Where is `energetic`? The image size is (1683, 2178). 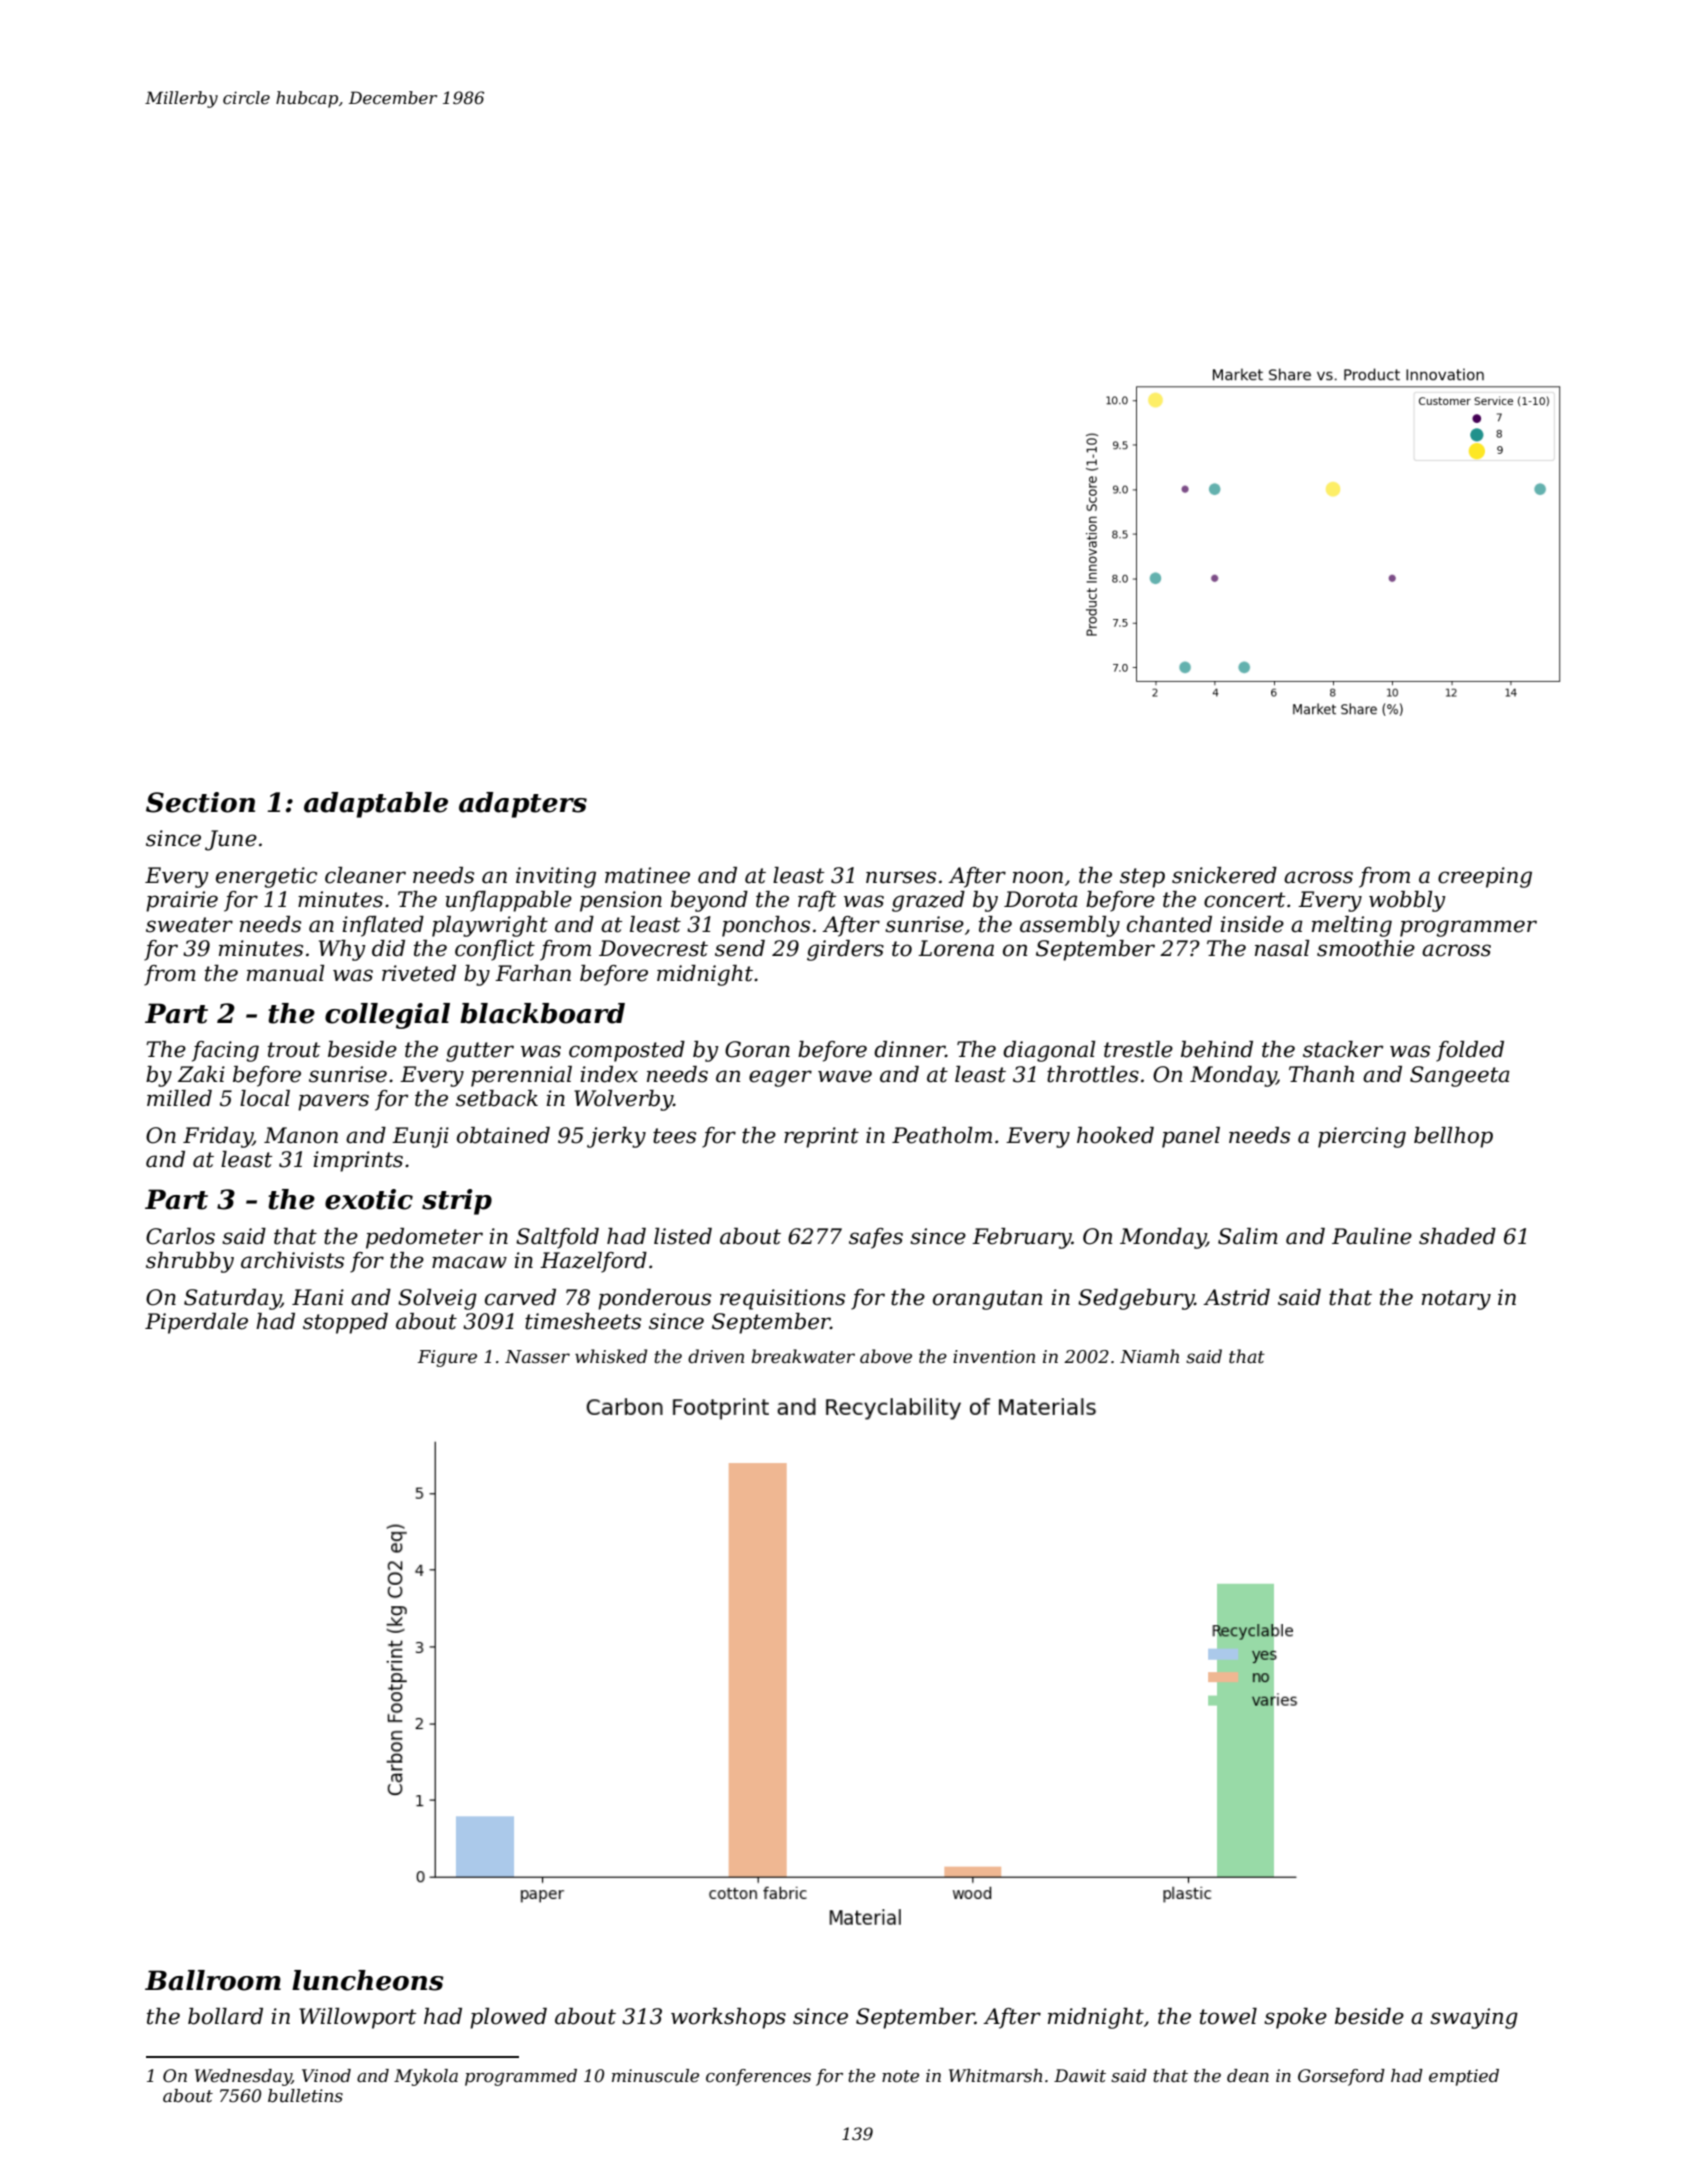 energetic is located at coordinates (266, 877).
